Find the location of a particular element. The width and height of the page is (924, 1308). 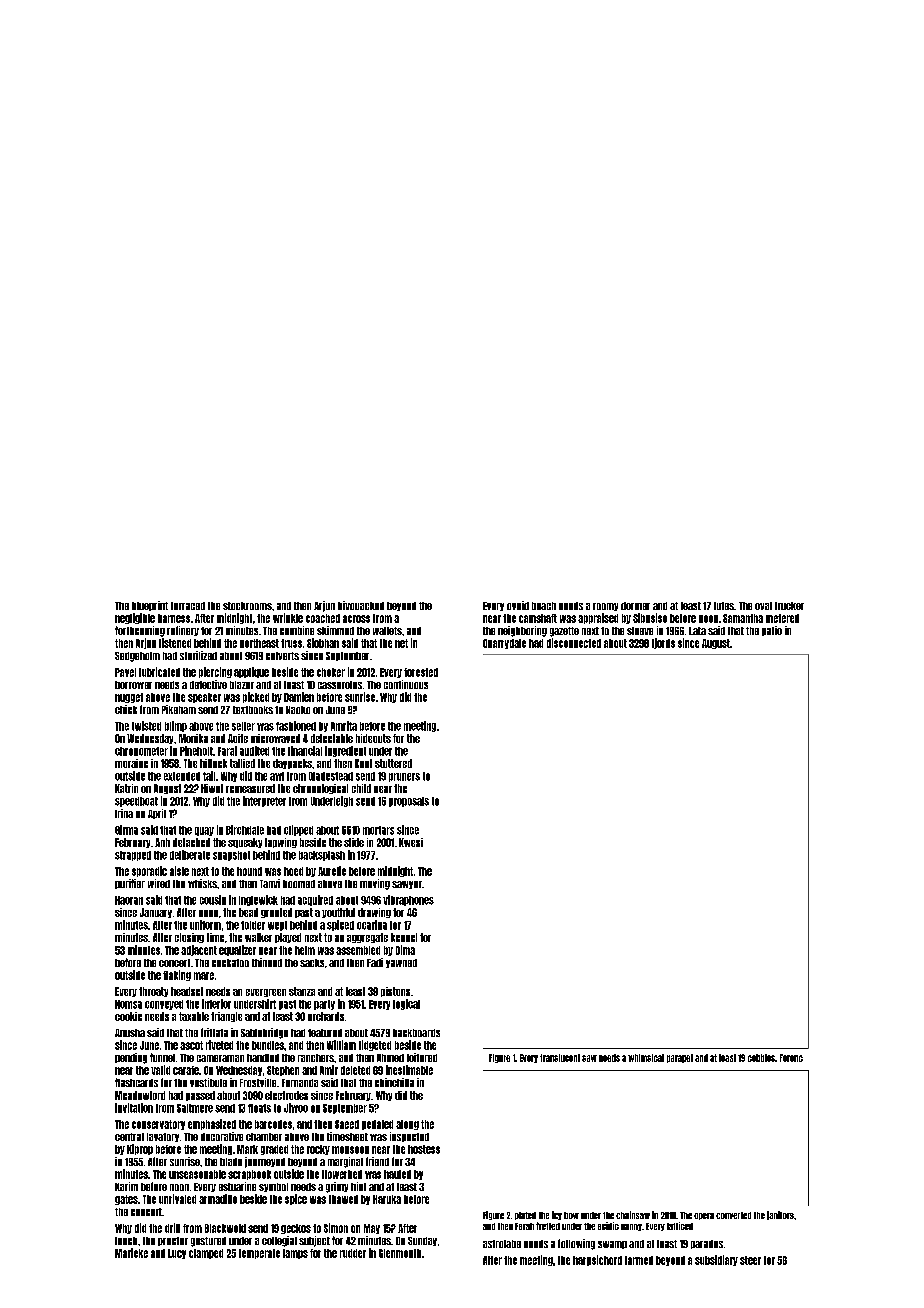

sporadic is located at coordinates (149, 871).
